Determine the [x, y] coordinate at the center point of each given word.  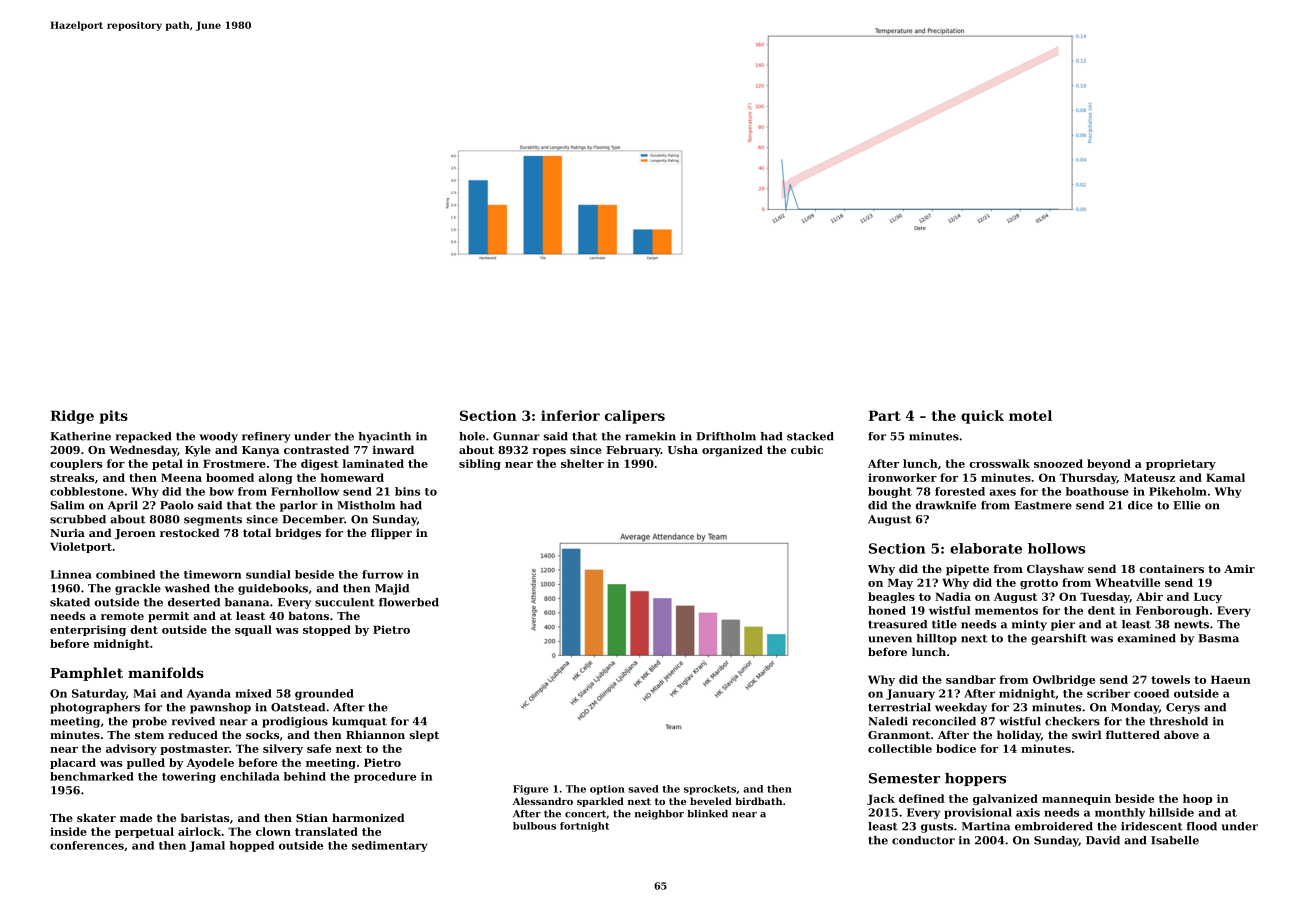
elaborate [986, 548]
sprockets [710, 790]
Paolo [177, 505]
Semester [904, 778]
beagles [891, 597]
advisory [131, 749]
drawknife [945, 505]
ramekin [650, 436]
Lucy [1208, 597]
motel [1030, 415]
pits [113, 417]
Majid [392, 589]
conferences [87, 845]
